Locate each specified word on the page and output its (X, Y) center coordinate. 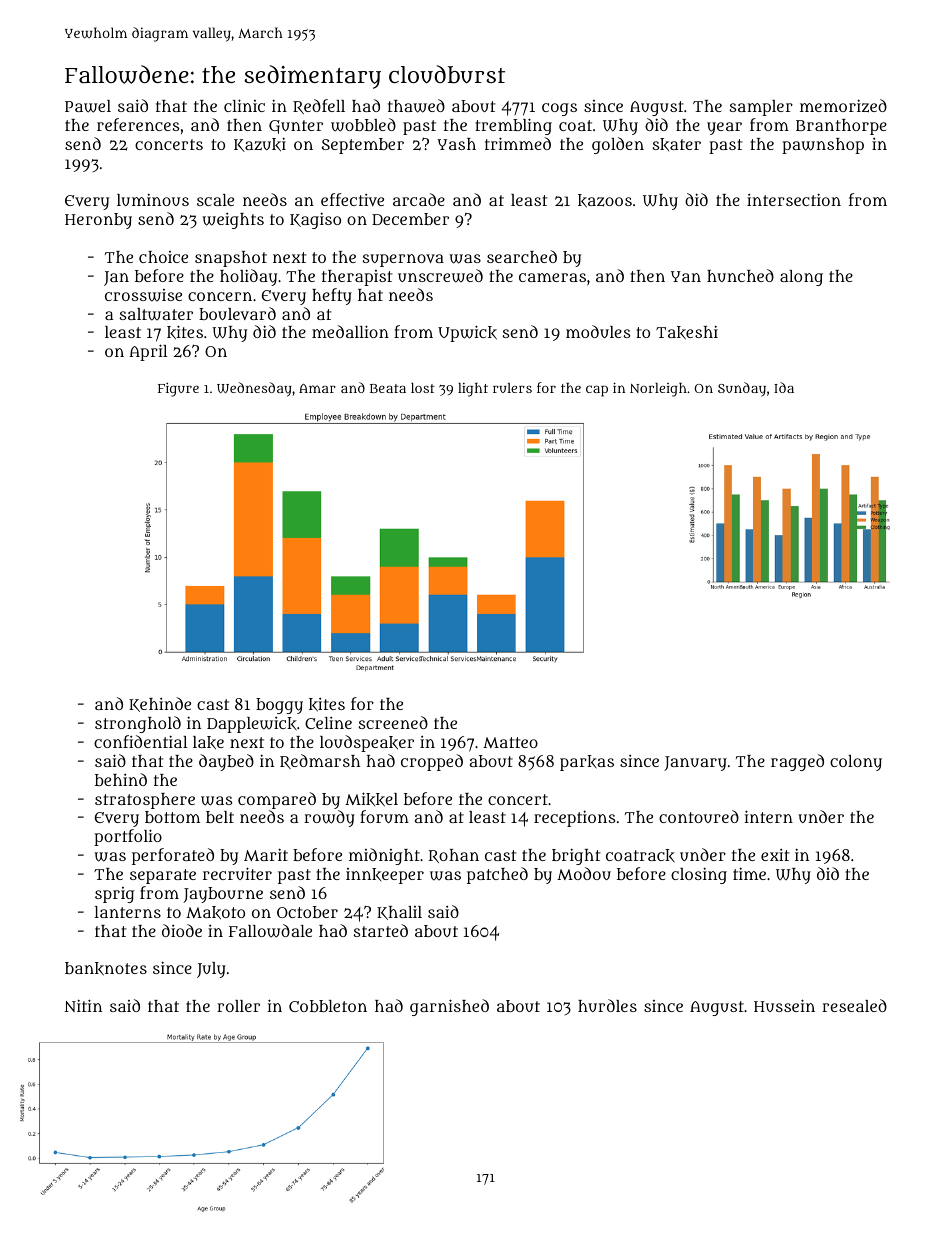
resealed (854, 1005)
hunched (740, 275)
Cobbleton (328, 1006)
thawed (416, 106)
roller (238, 1006)
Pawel (88, 106)
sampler (761, 108)
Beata (388, 388)
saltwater (156, 314)
